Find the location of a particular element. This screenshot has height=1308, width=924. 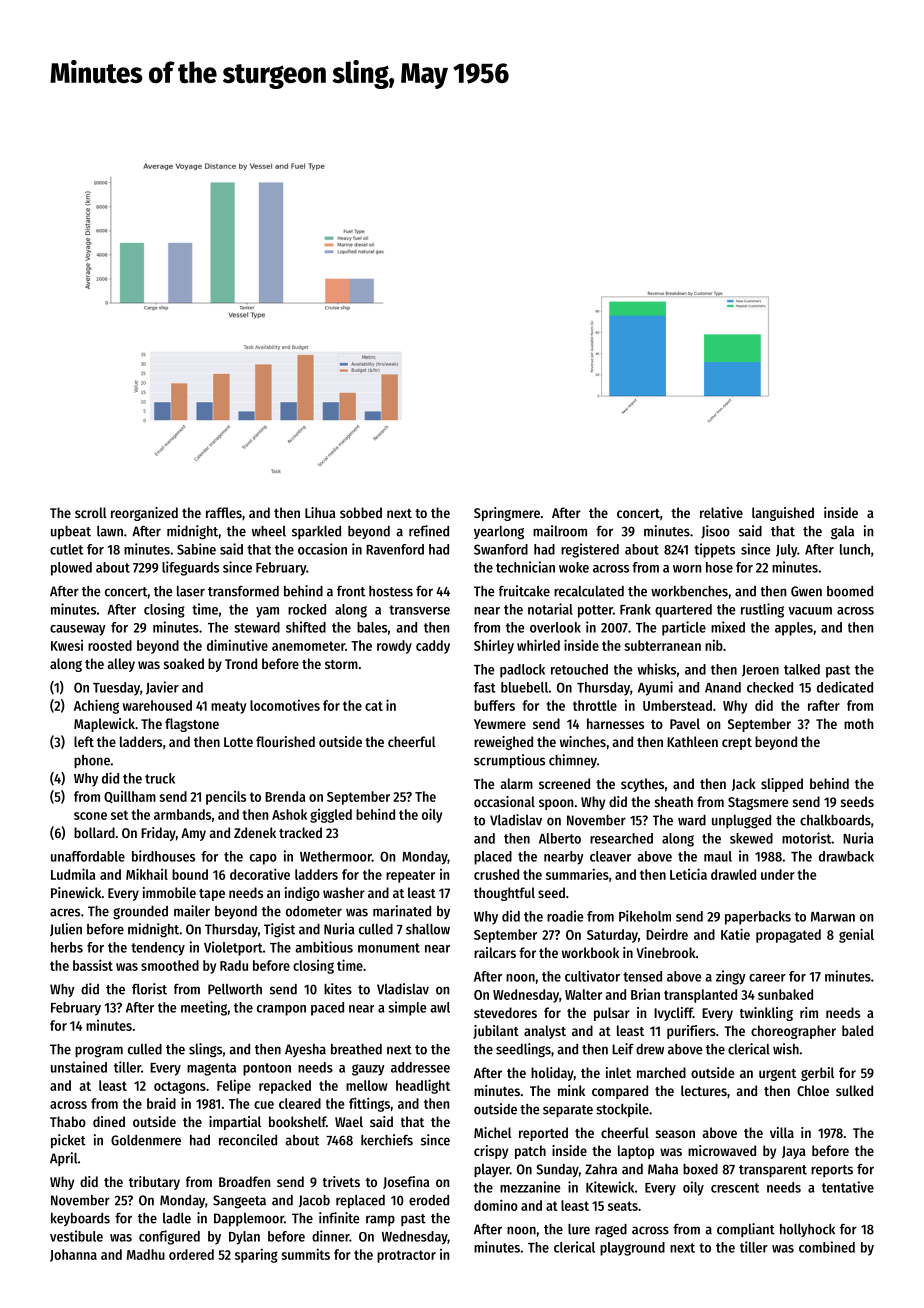

crushed is located at coordinates (496, 874).
